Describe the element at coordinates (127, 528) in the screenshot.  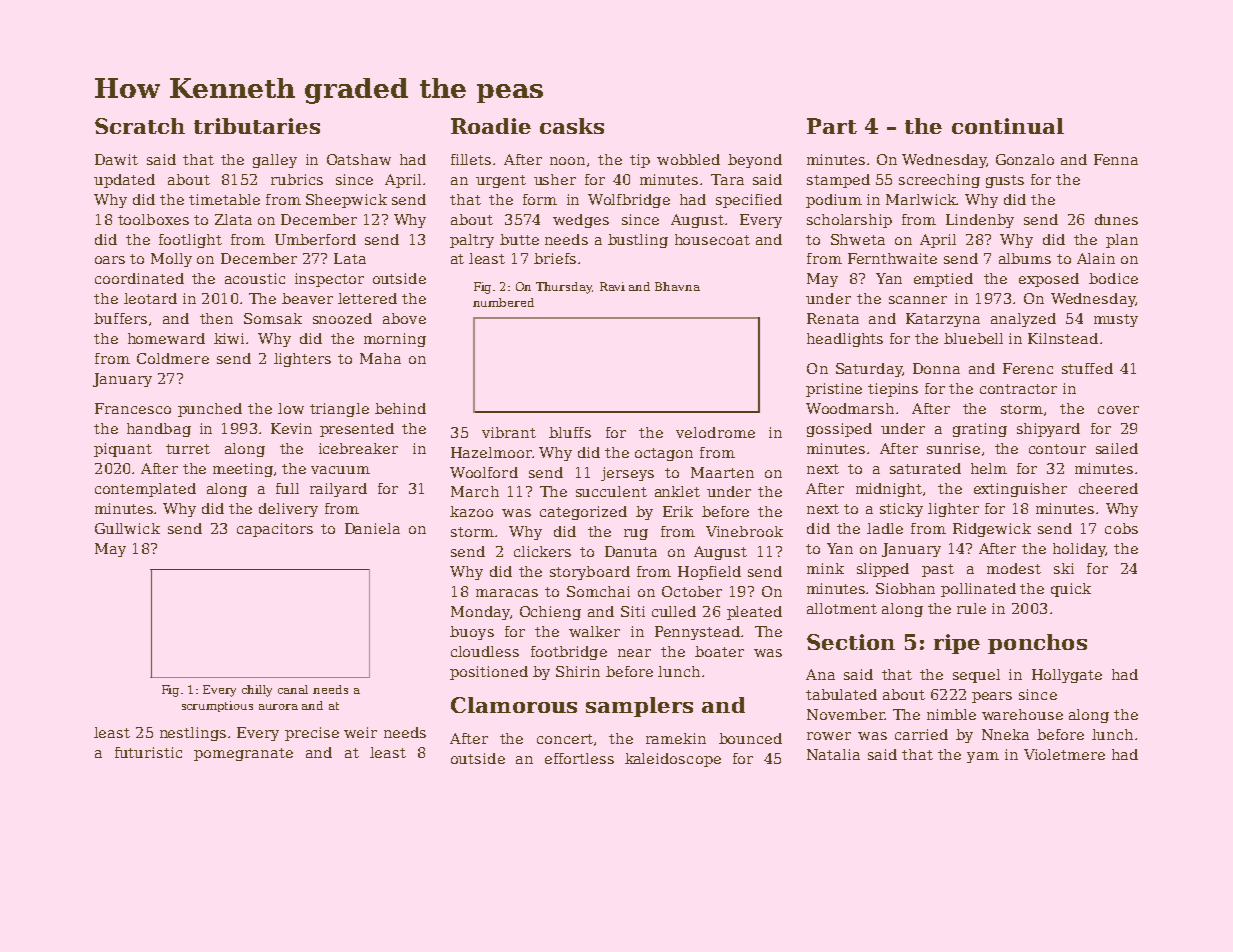
I see `Gullwick` at that location.
